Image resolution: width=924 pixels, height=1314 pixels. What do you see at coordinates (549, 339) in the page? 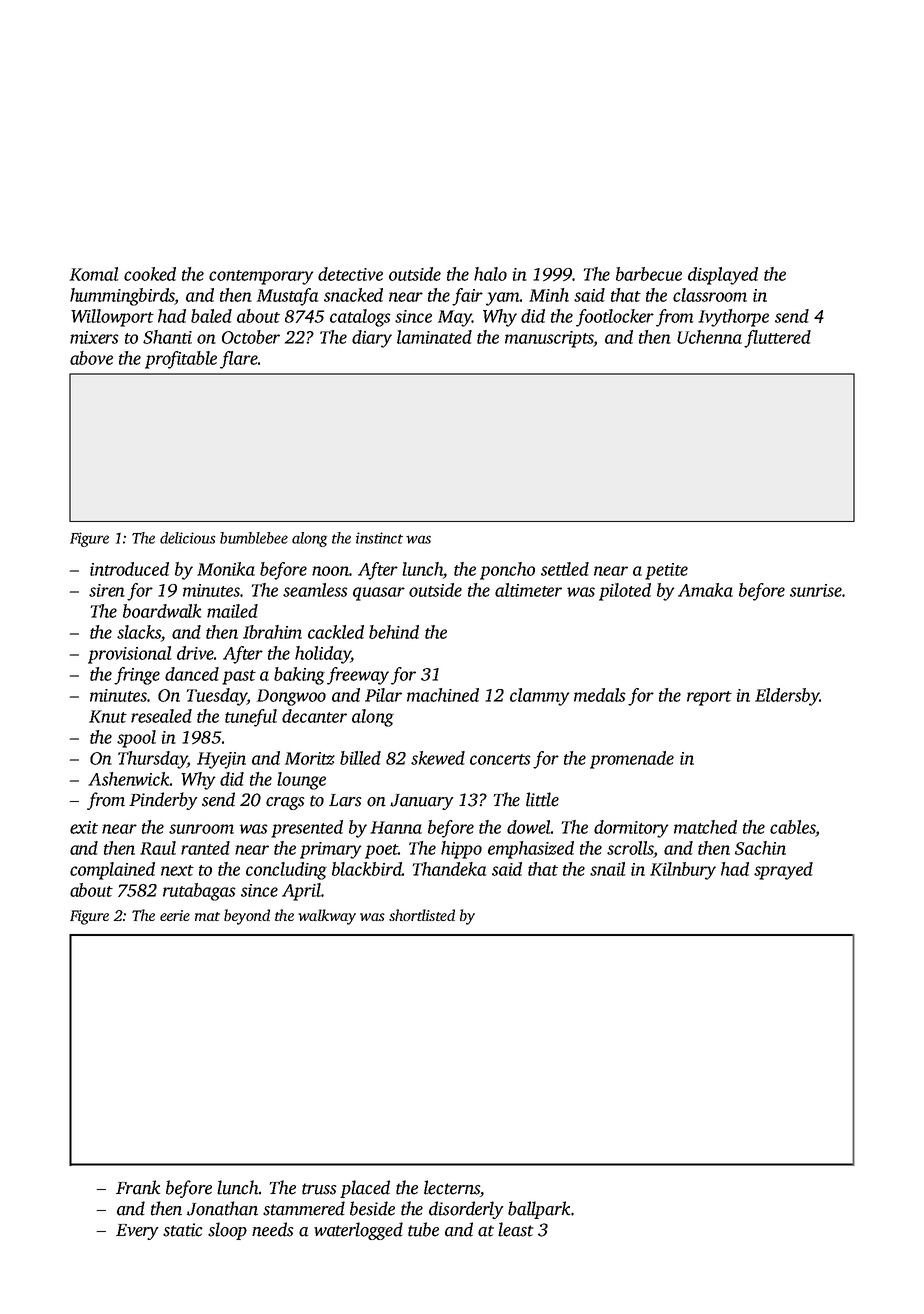
I see `manuscripts` at bounding box center [549, 339].
